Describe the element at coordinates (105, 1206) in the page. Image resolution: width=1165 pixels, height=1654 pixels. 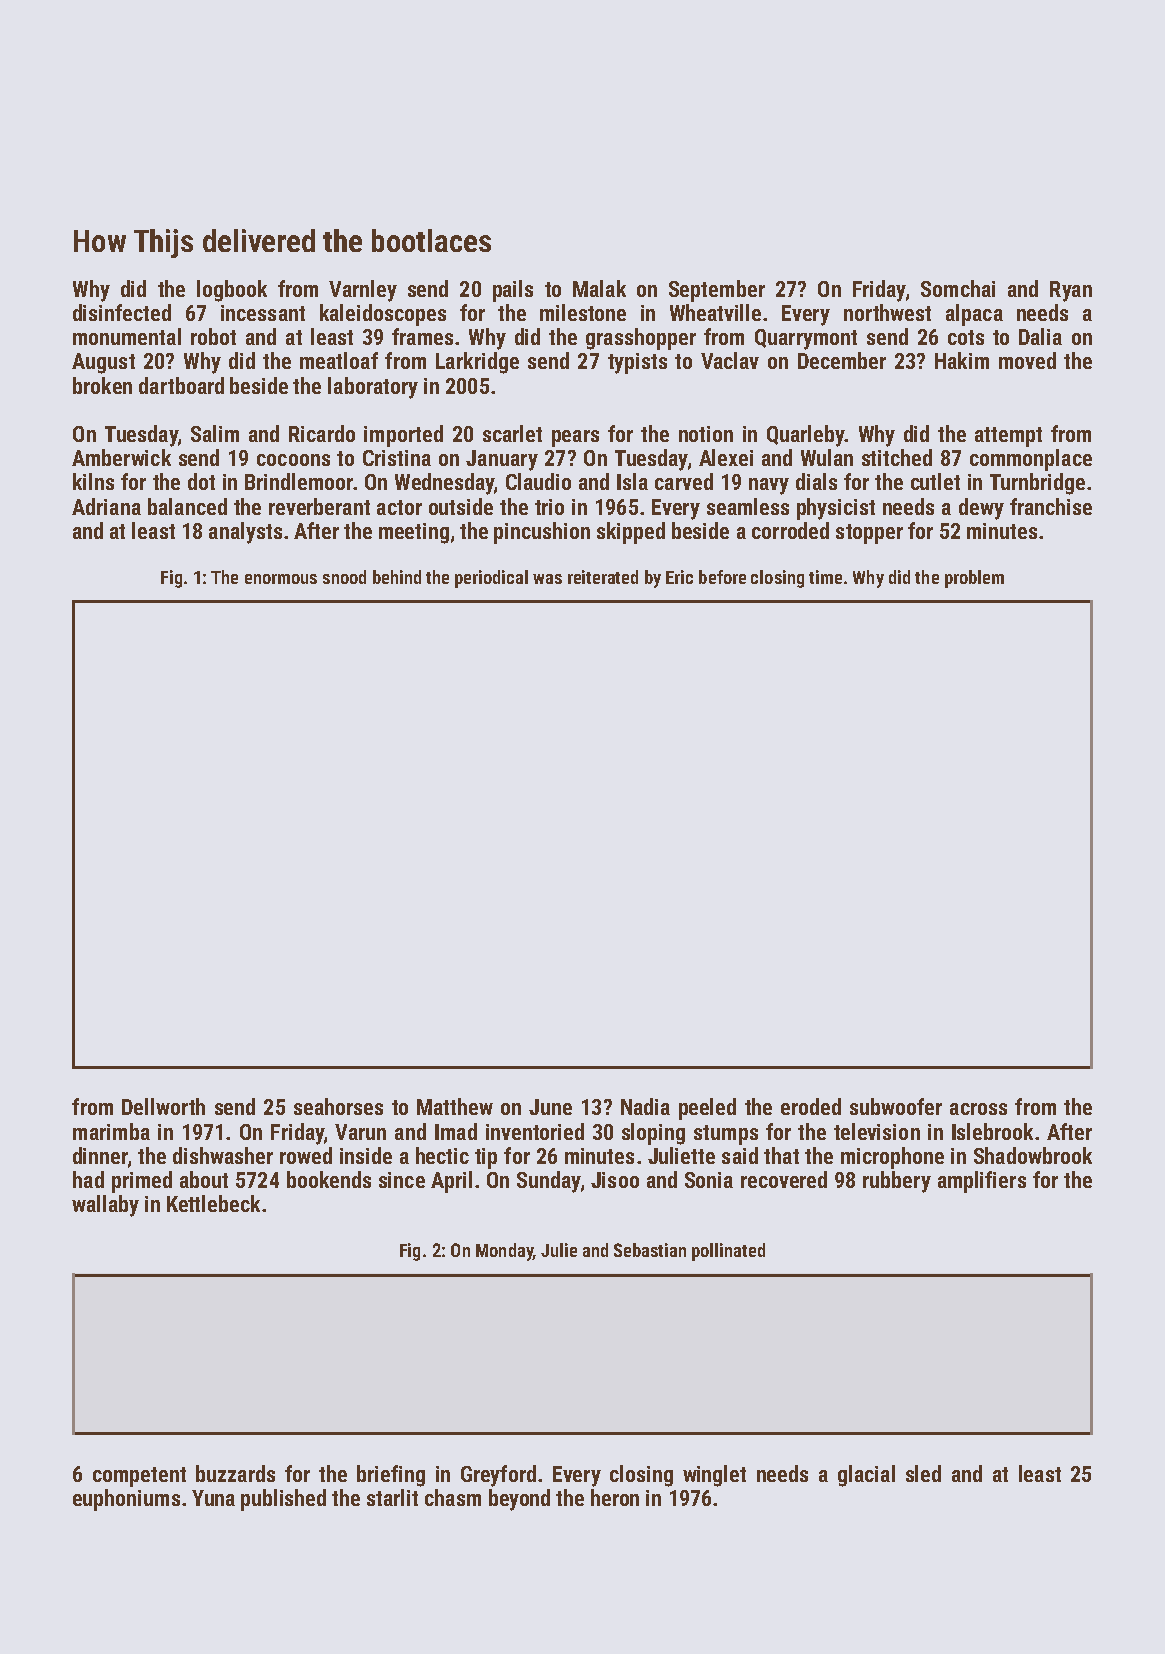
I see `wallaby` at that location.
